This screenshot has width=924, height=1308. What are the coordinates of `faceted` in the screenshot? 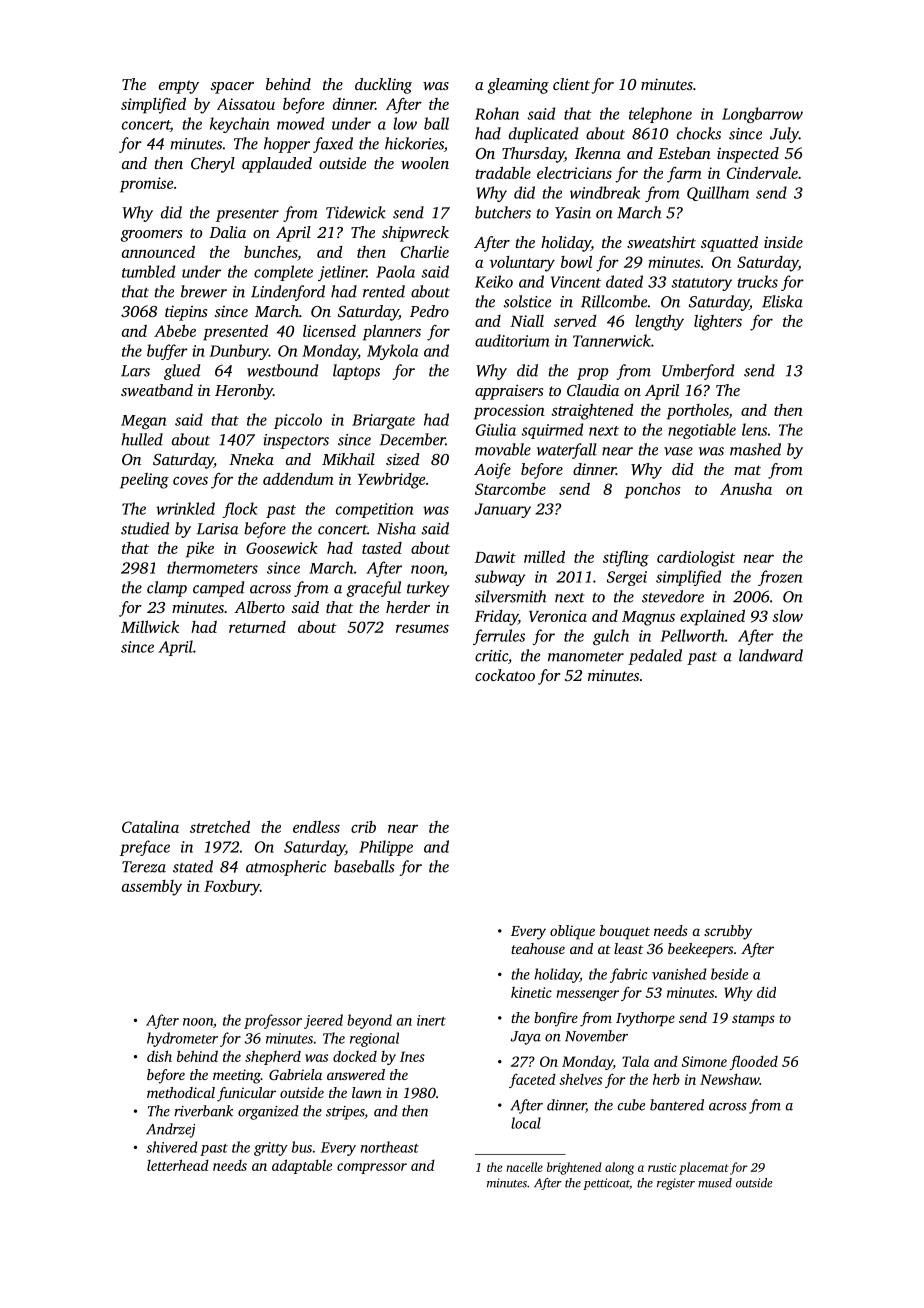 It's located at (532, 1081).
